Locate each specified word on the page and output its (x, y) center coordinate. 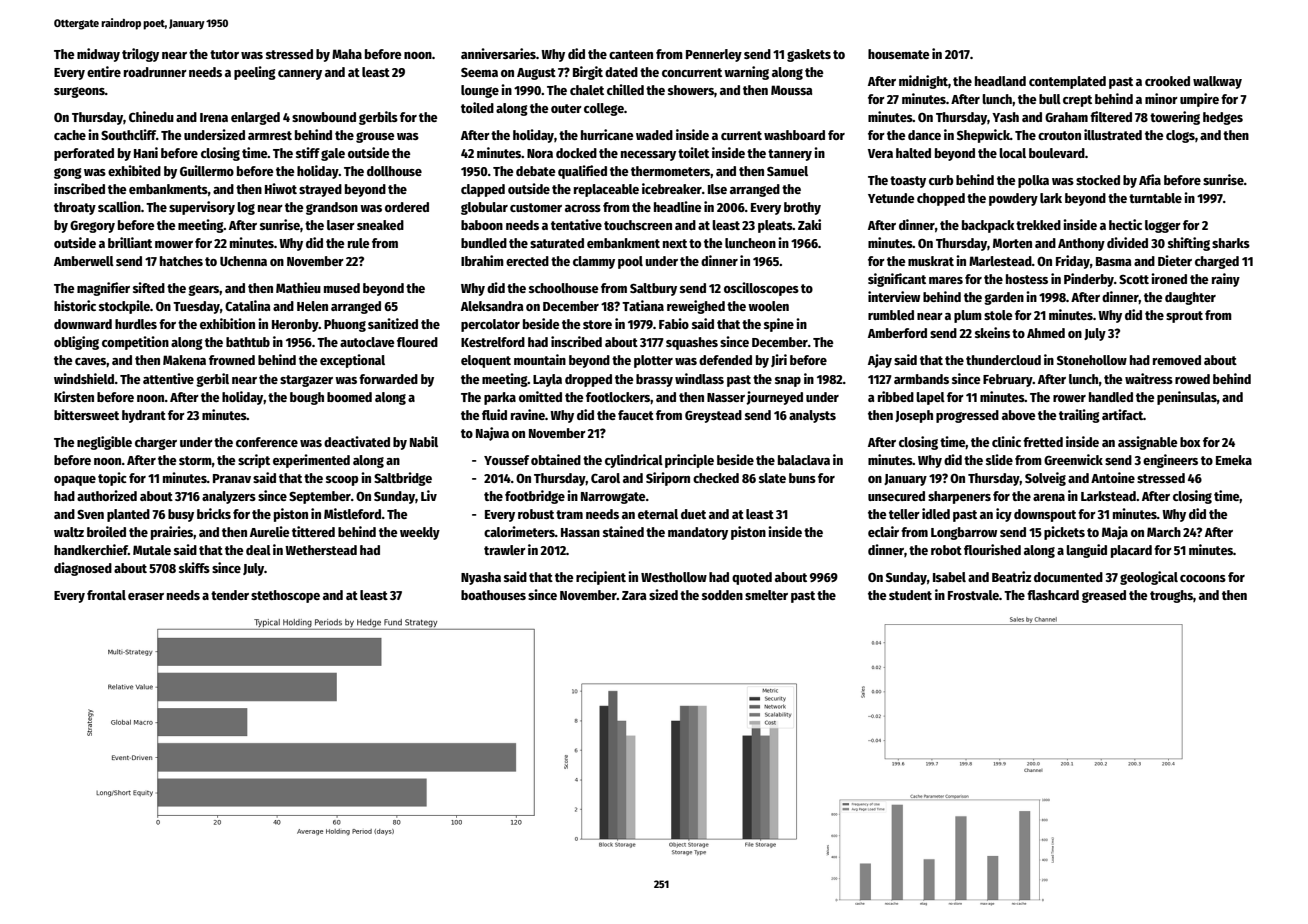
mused (342, 288)
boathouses (493, 595)
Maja (1115, 533)
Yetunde (891, 198)
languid (1086, 551)
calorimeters (519, 531)
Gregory (92, 227)
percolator (490, 325)
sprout (1184, 317)
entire (104, 71)
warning (746, 73)
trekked (1038, 225)
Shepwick (983, 136)
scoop (342, 481)
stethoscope (285, 596)
